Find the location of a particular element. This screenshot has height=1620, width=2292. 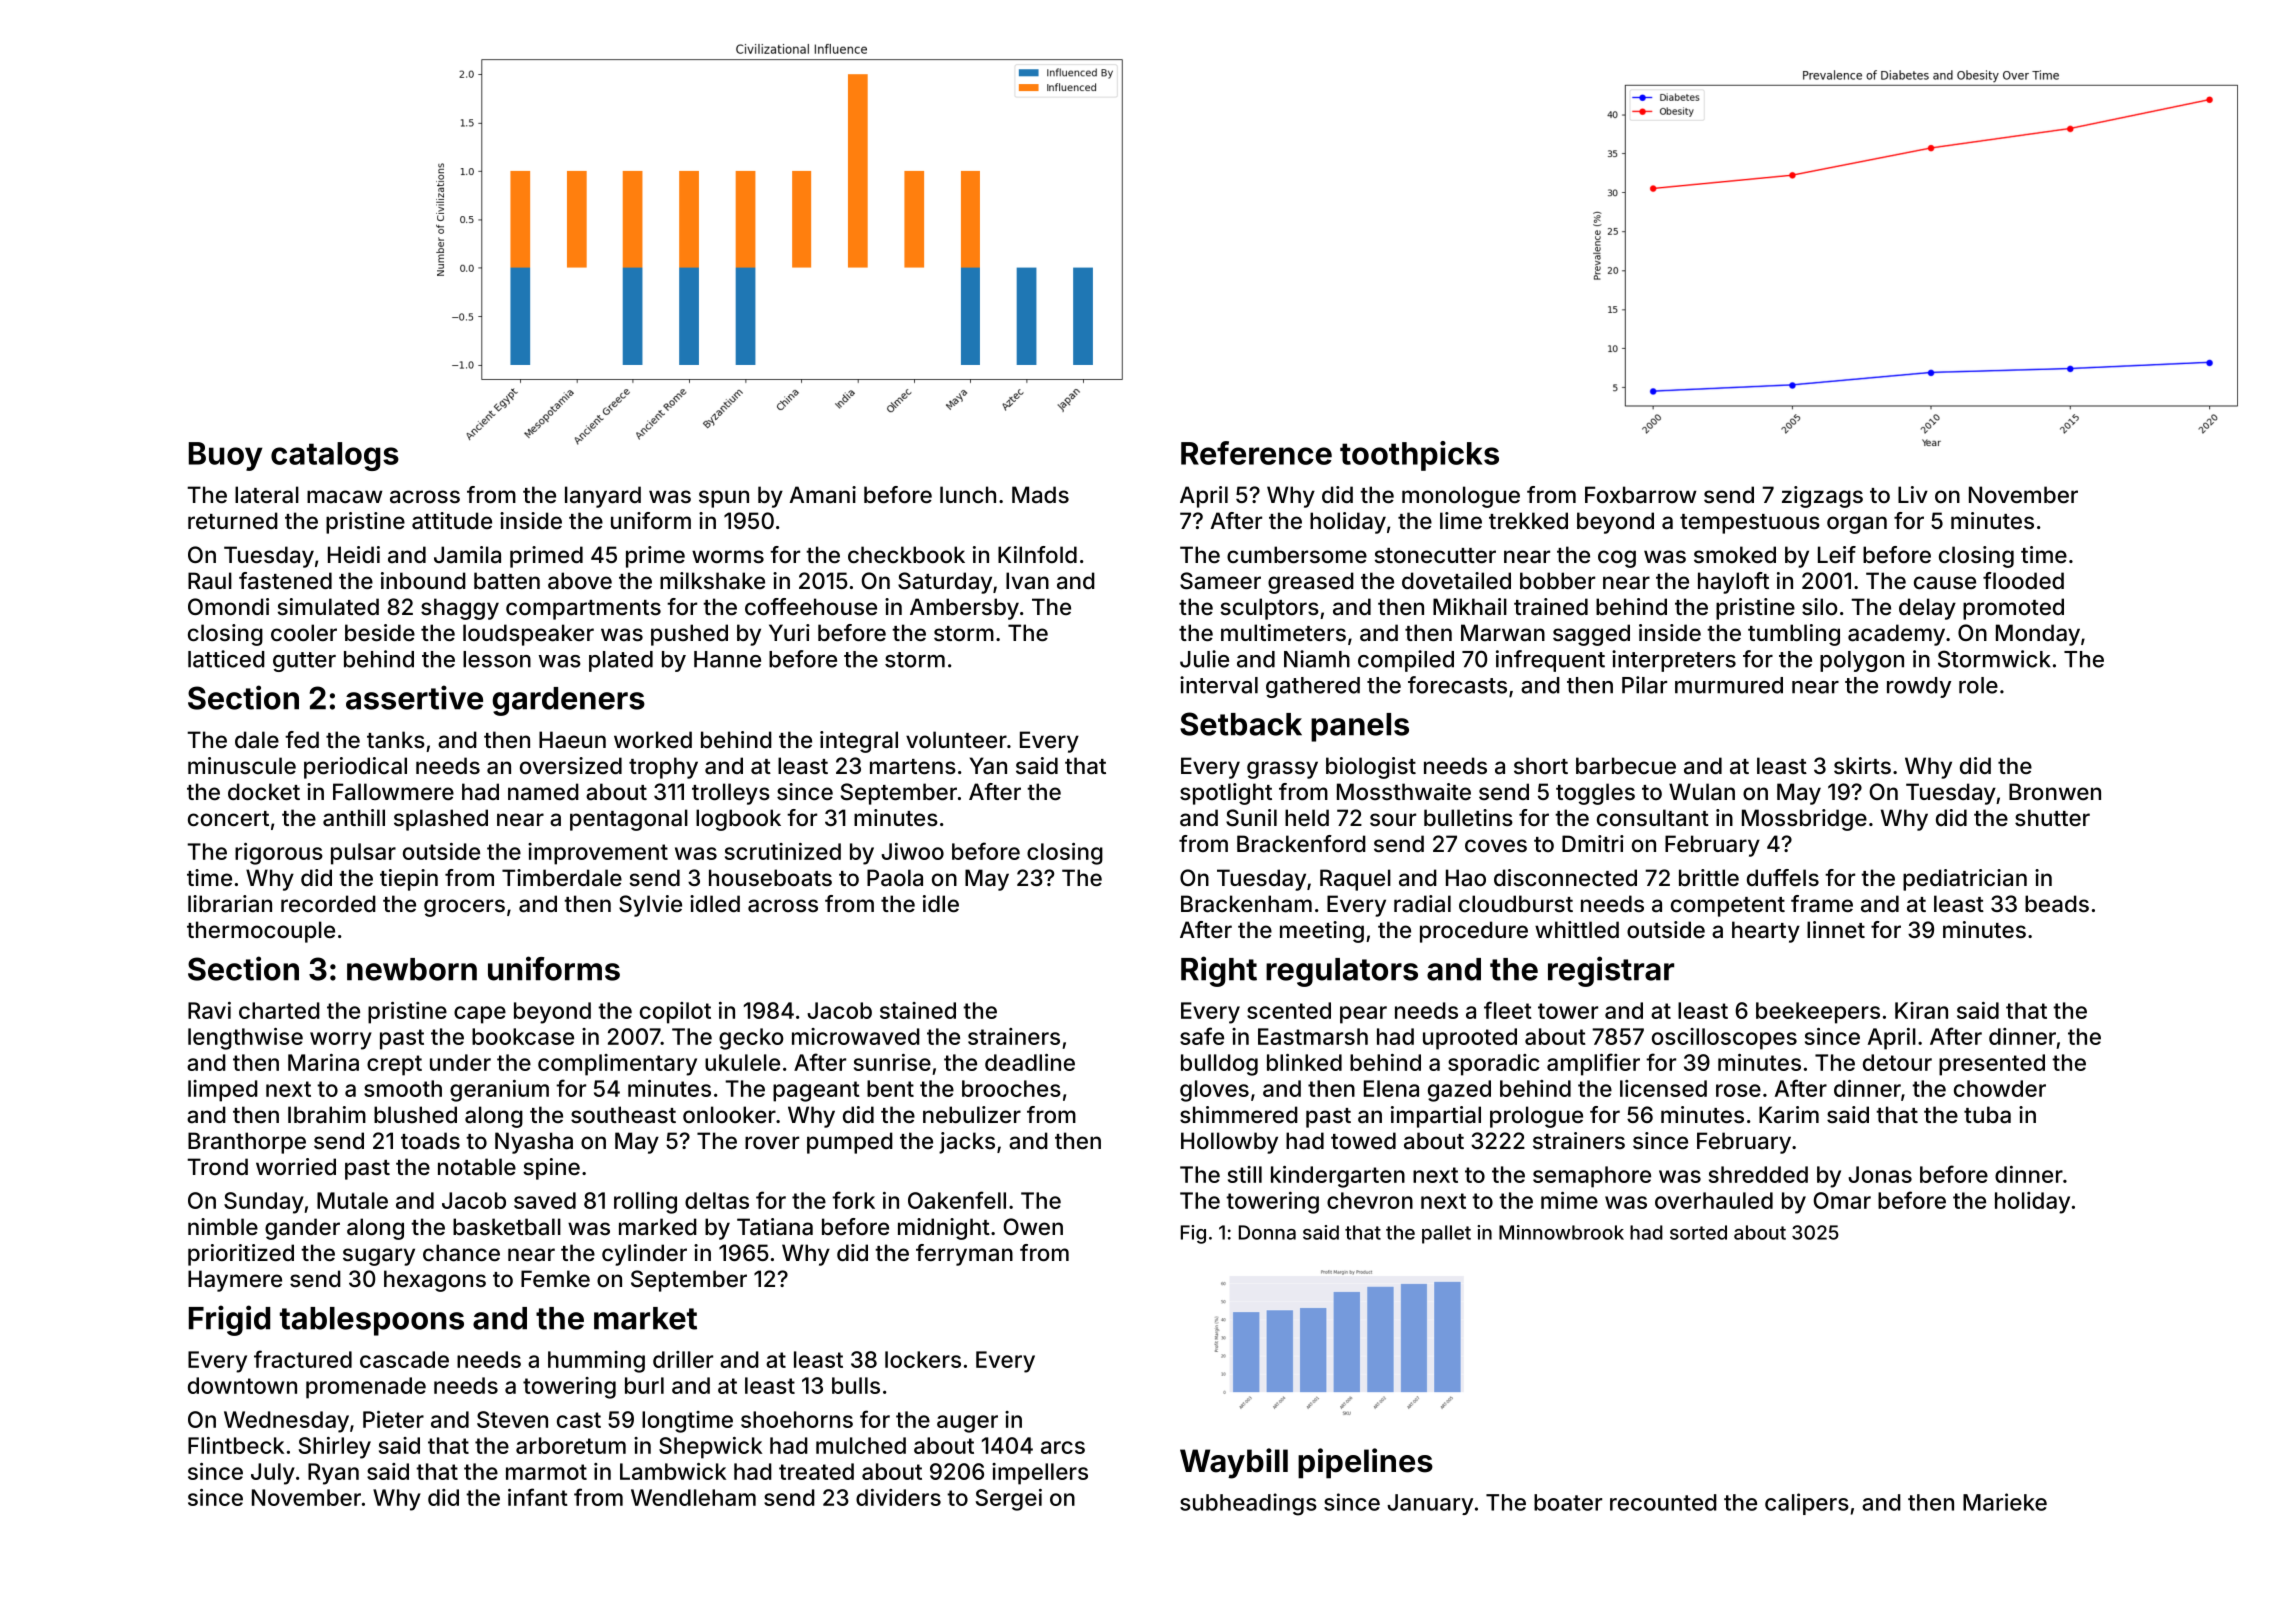

Hollowby is located at coordinates (1229, 1143).
